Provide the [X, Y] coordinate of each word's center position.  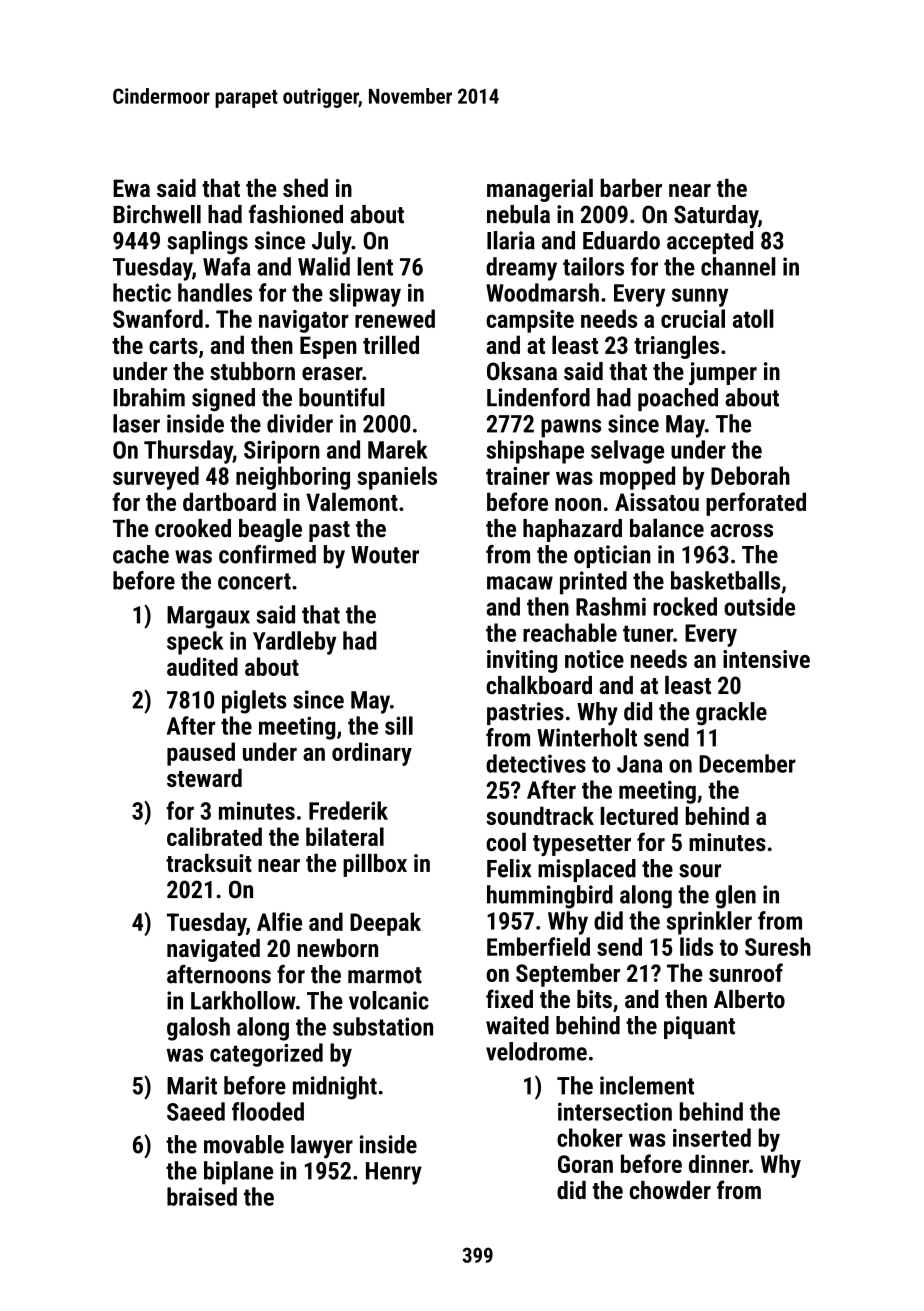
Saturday [716, 216]
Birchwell [157, 214]
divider [300, 423]
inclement [647, 1085]
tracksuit [209, 863]
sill [399, 725]
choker [590, 1137]
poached [678, 399]
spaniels [397, 478]
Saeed [196, 1111]
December [747, 763]
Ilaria [511, 240]
